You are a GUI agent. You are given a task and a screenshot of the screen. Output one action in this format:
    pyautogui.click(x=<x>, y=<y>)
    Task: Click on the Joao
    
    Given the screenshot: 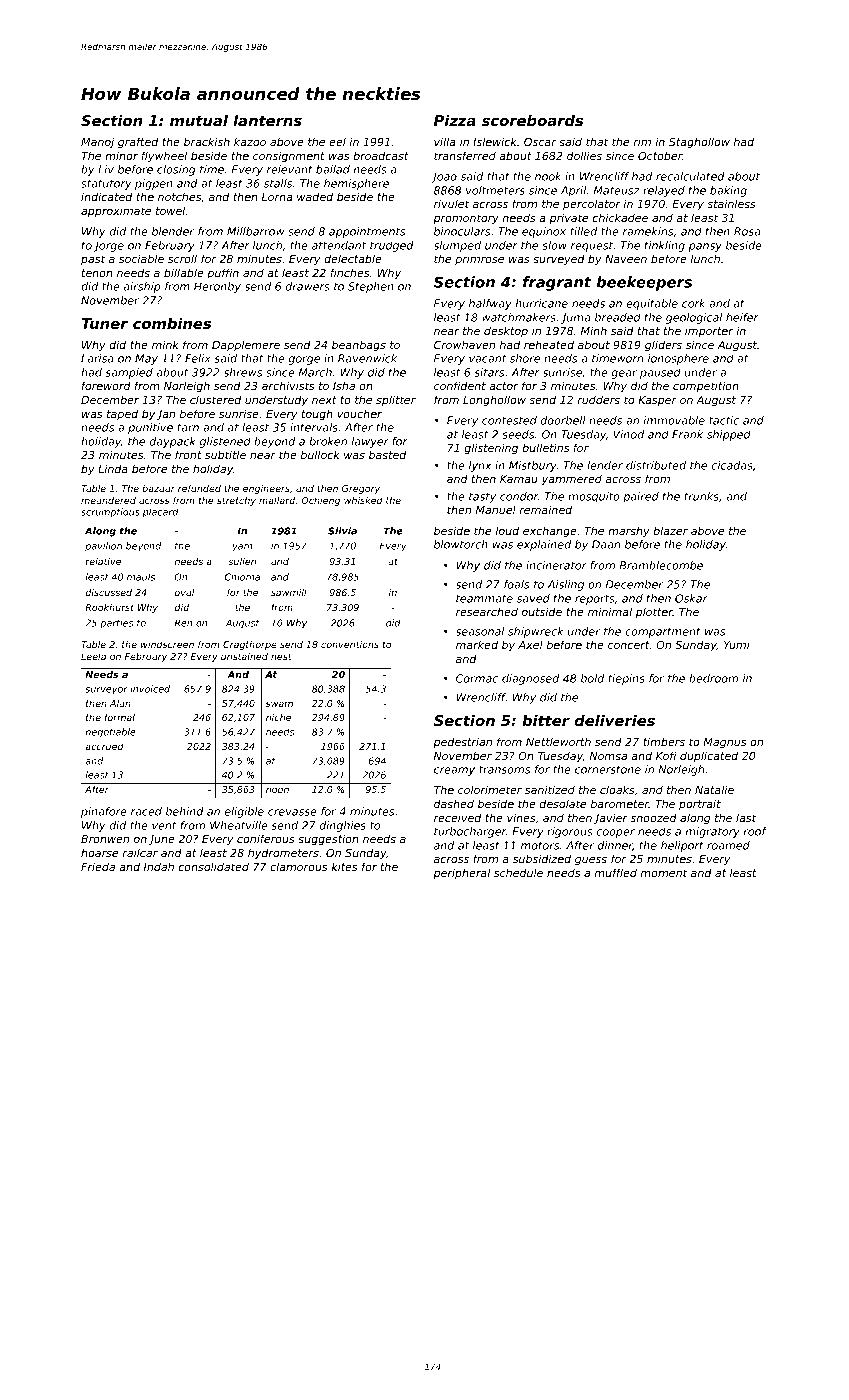 What is the action you would take?
    pyautogui.click(x=444, y=177)
